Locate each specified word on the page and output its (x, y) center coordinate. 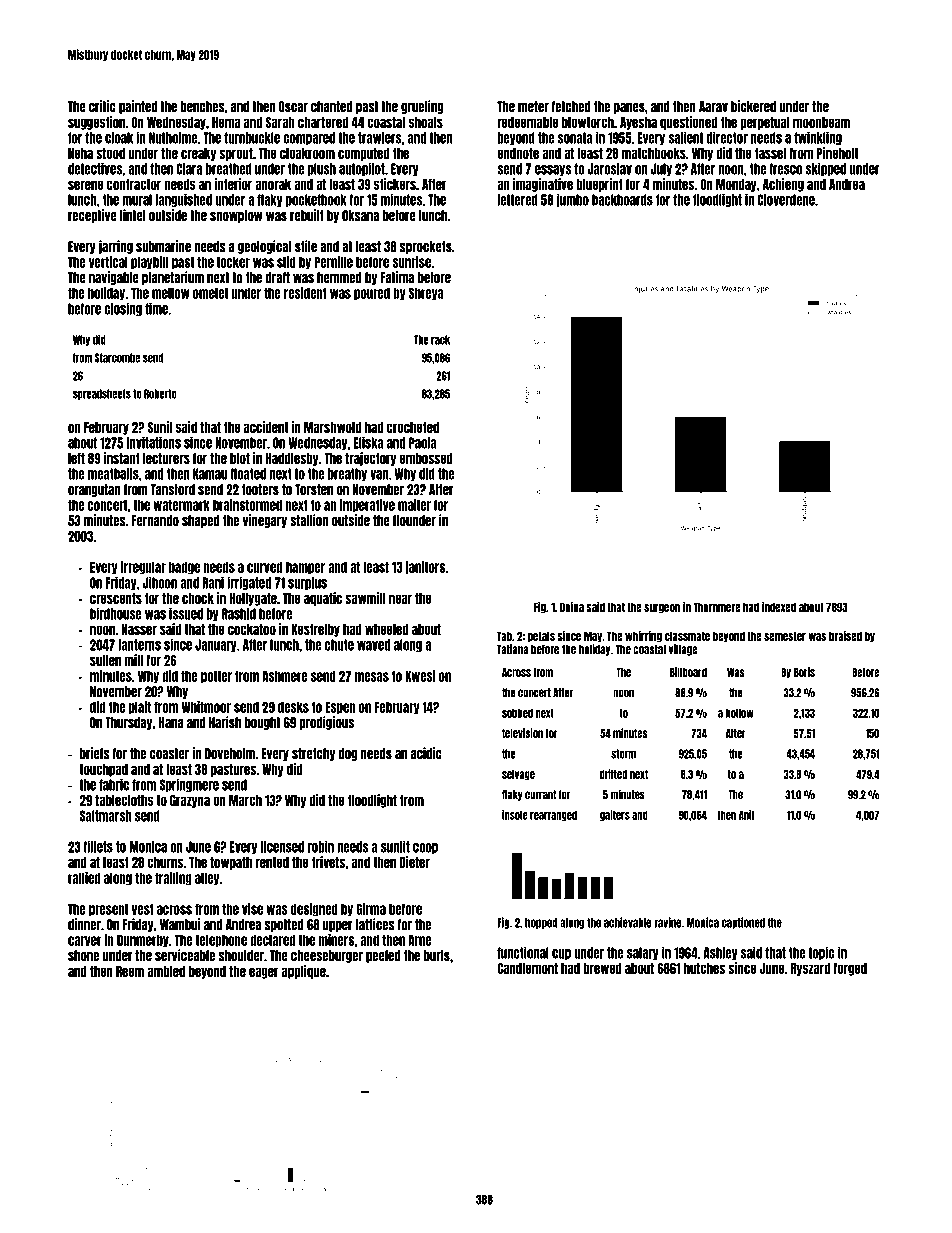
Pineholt (837, 153)
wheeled (386, 629)
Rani (213, 582)
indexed (779, 607)
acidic (426, 753)
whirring (643, 637)
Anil (746, 815)
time (156, 308)
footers (260, 490)
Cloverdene (786, 200)
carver (85, 941)
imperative (367, 506)
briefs (95, 753)
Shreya (426, 294)
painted (138, 107)
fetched (571, 107)
